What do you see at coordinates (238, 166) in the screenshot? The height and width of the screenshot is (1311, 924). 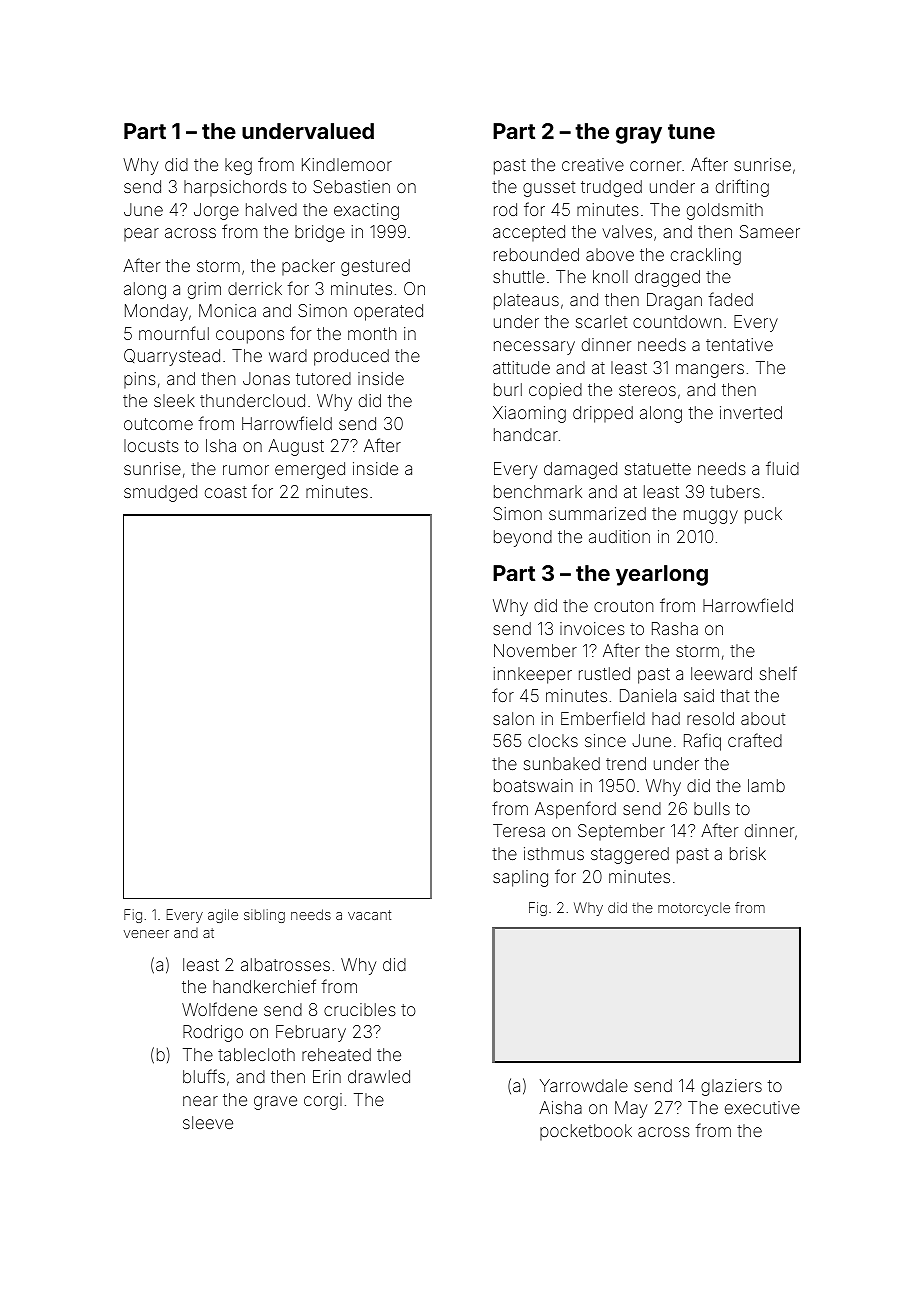 I see `keg` at bounding box center [238, 166].
